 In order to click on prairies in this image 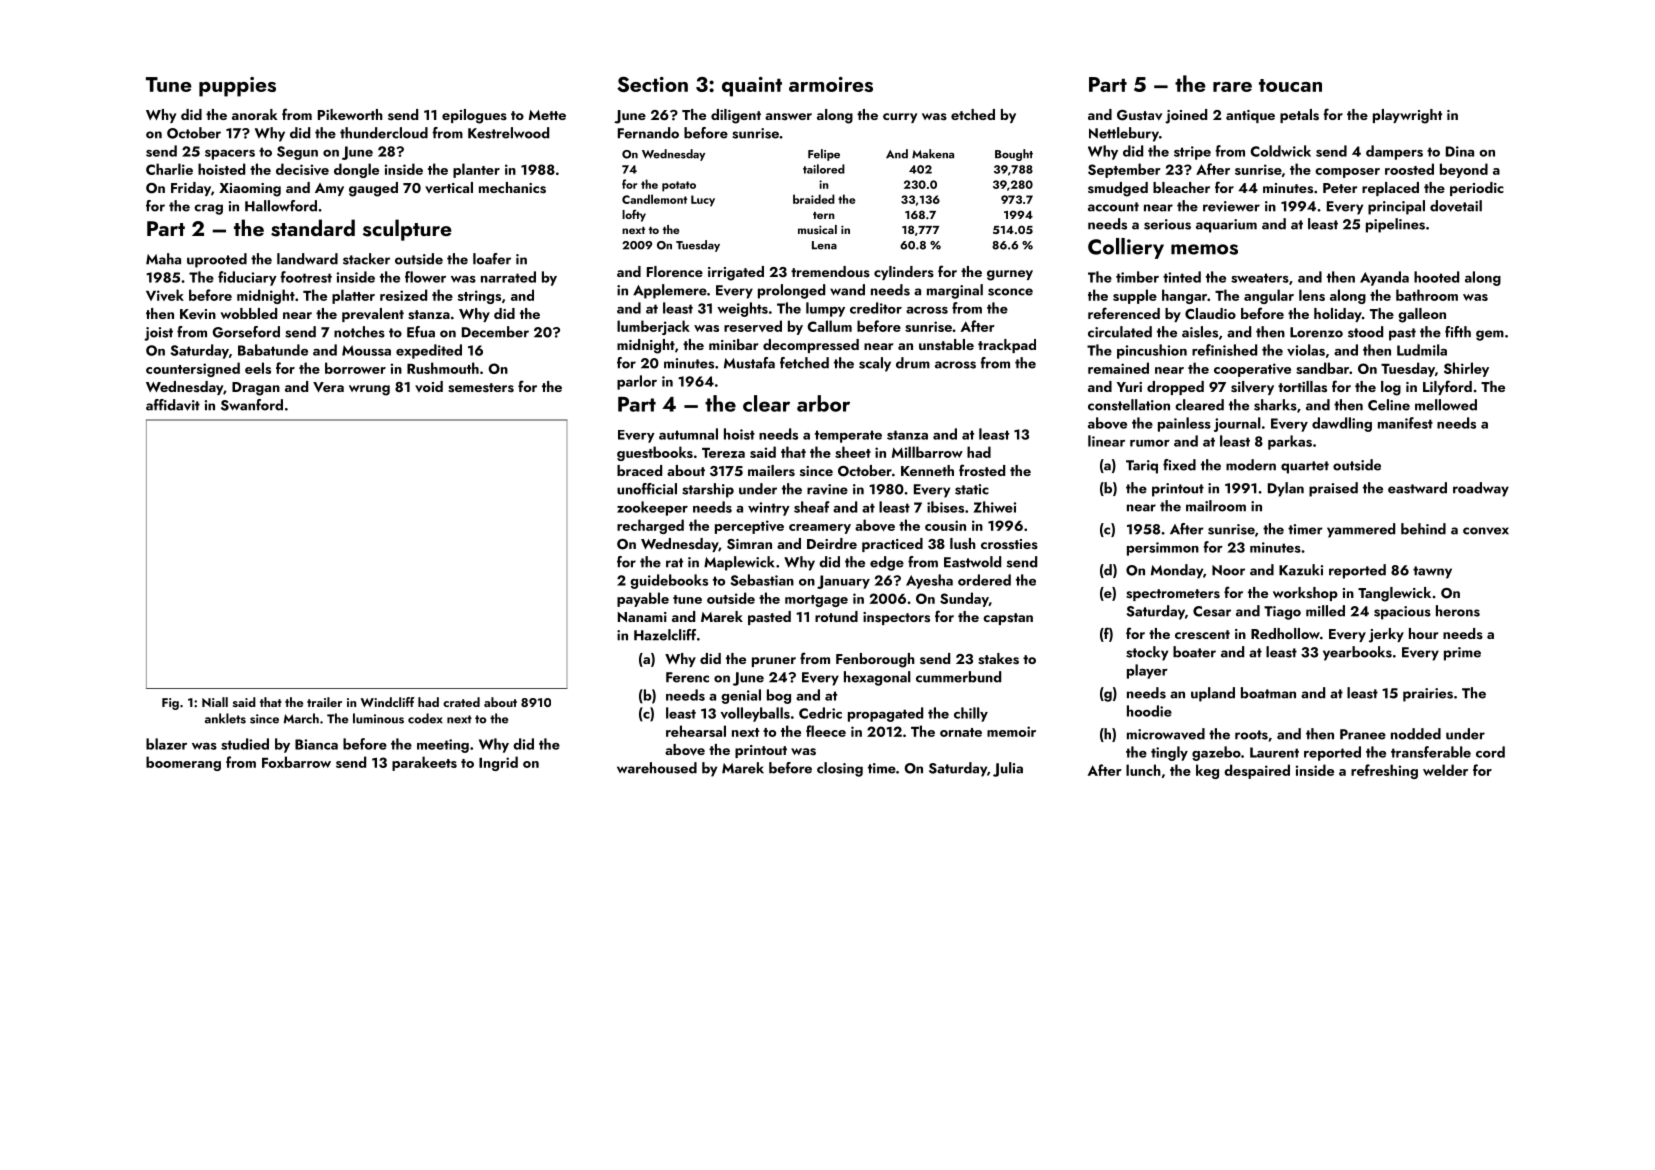, I will do `click(1428, 695)`.
